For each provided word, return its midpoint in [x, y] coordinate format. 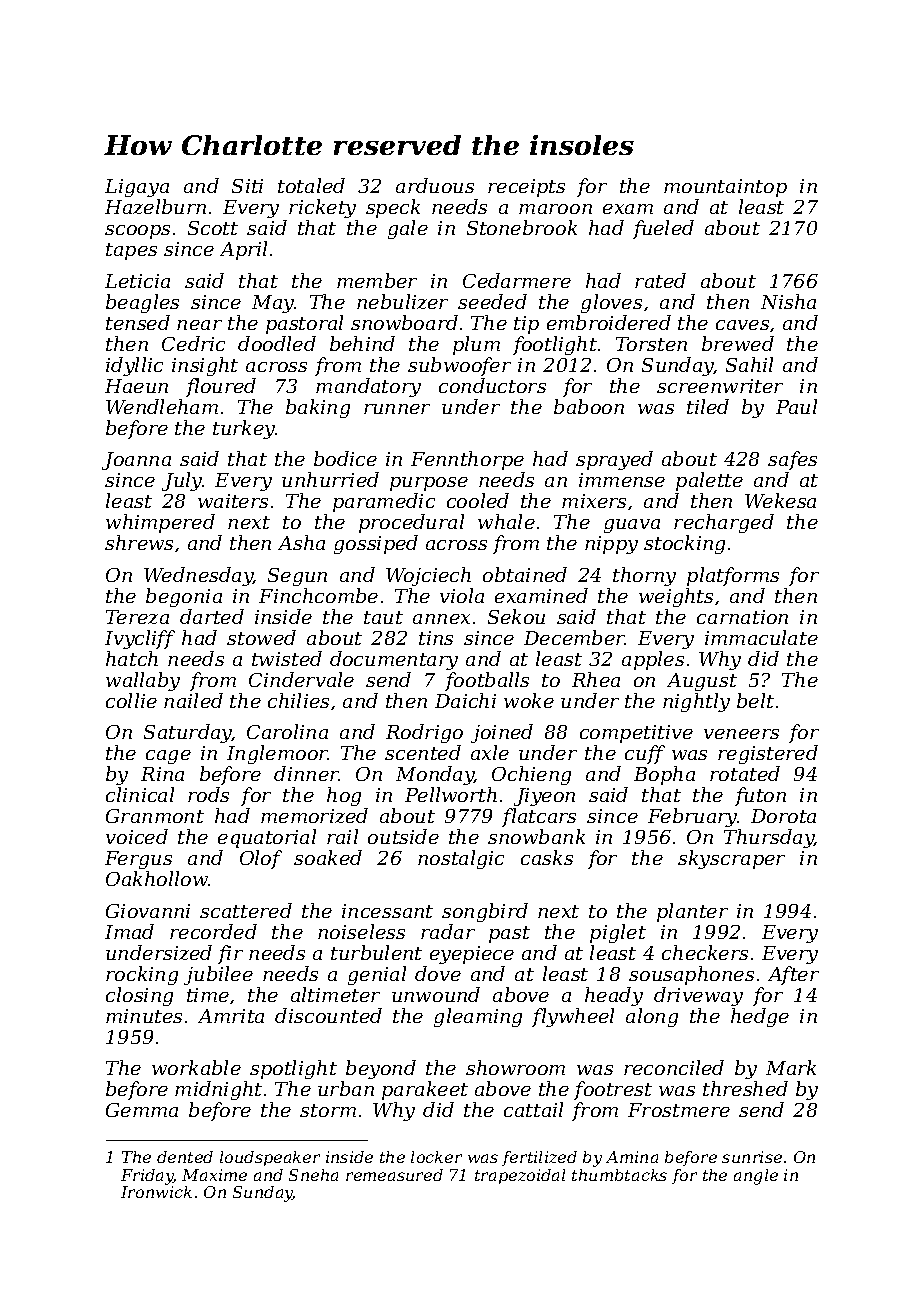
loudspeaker [270, 1158]
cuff [645, 754]
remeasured [394, 1175]
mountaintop [725, 188]
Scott [213, 228]
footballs [487, 681]
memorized [314, 815]
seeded [492, 301]
